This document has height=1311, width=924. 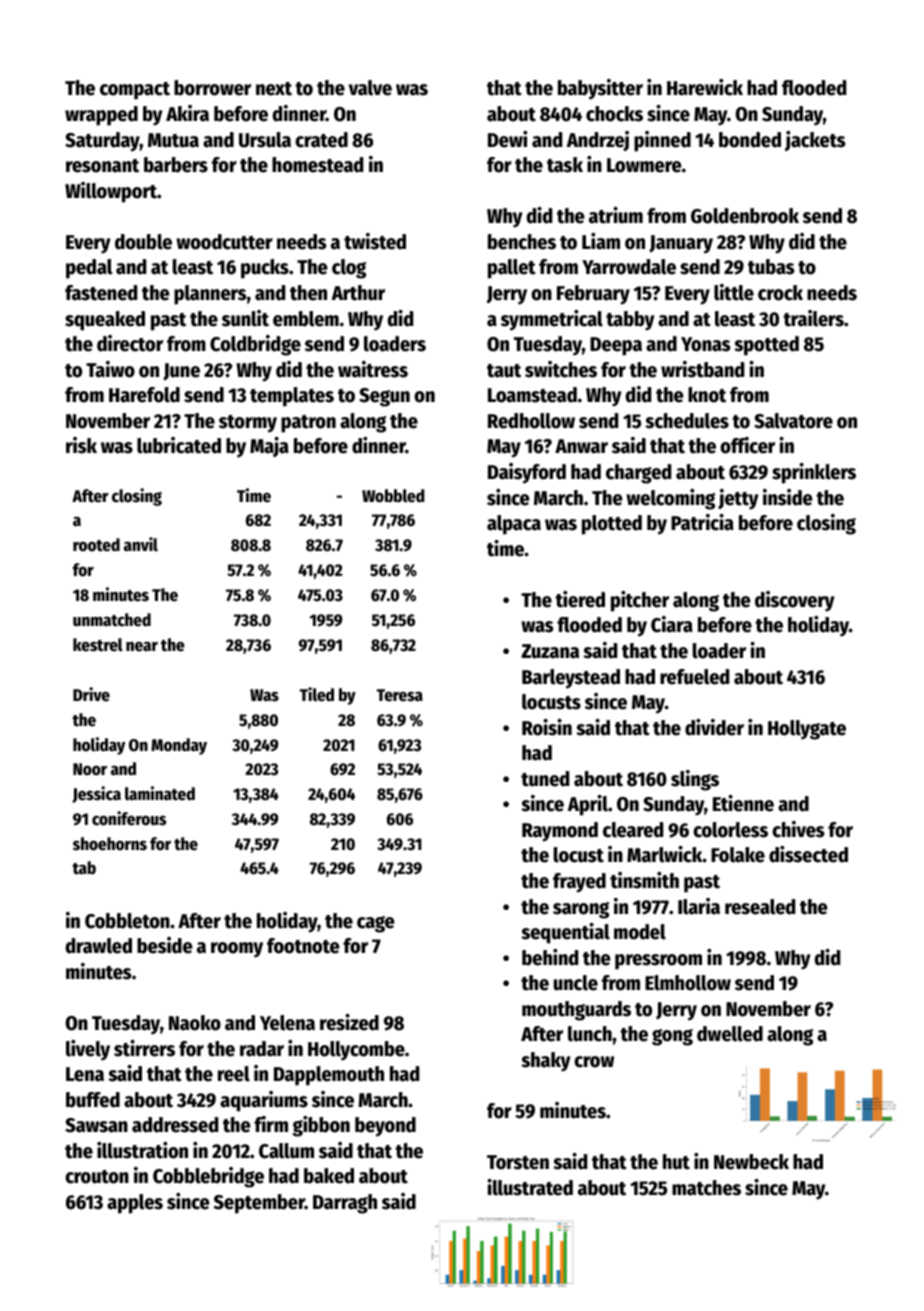 I want to click on Cobbleton, so click(x=127, y=921).
